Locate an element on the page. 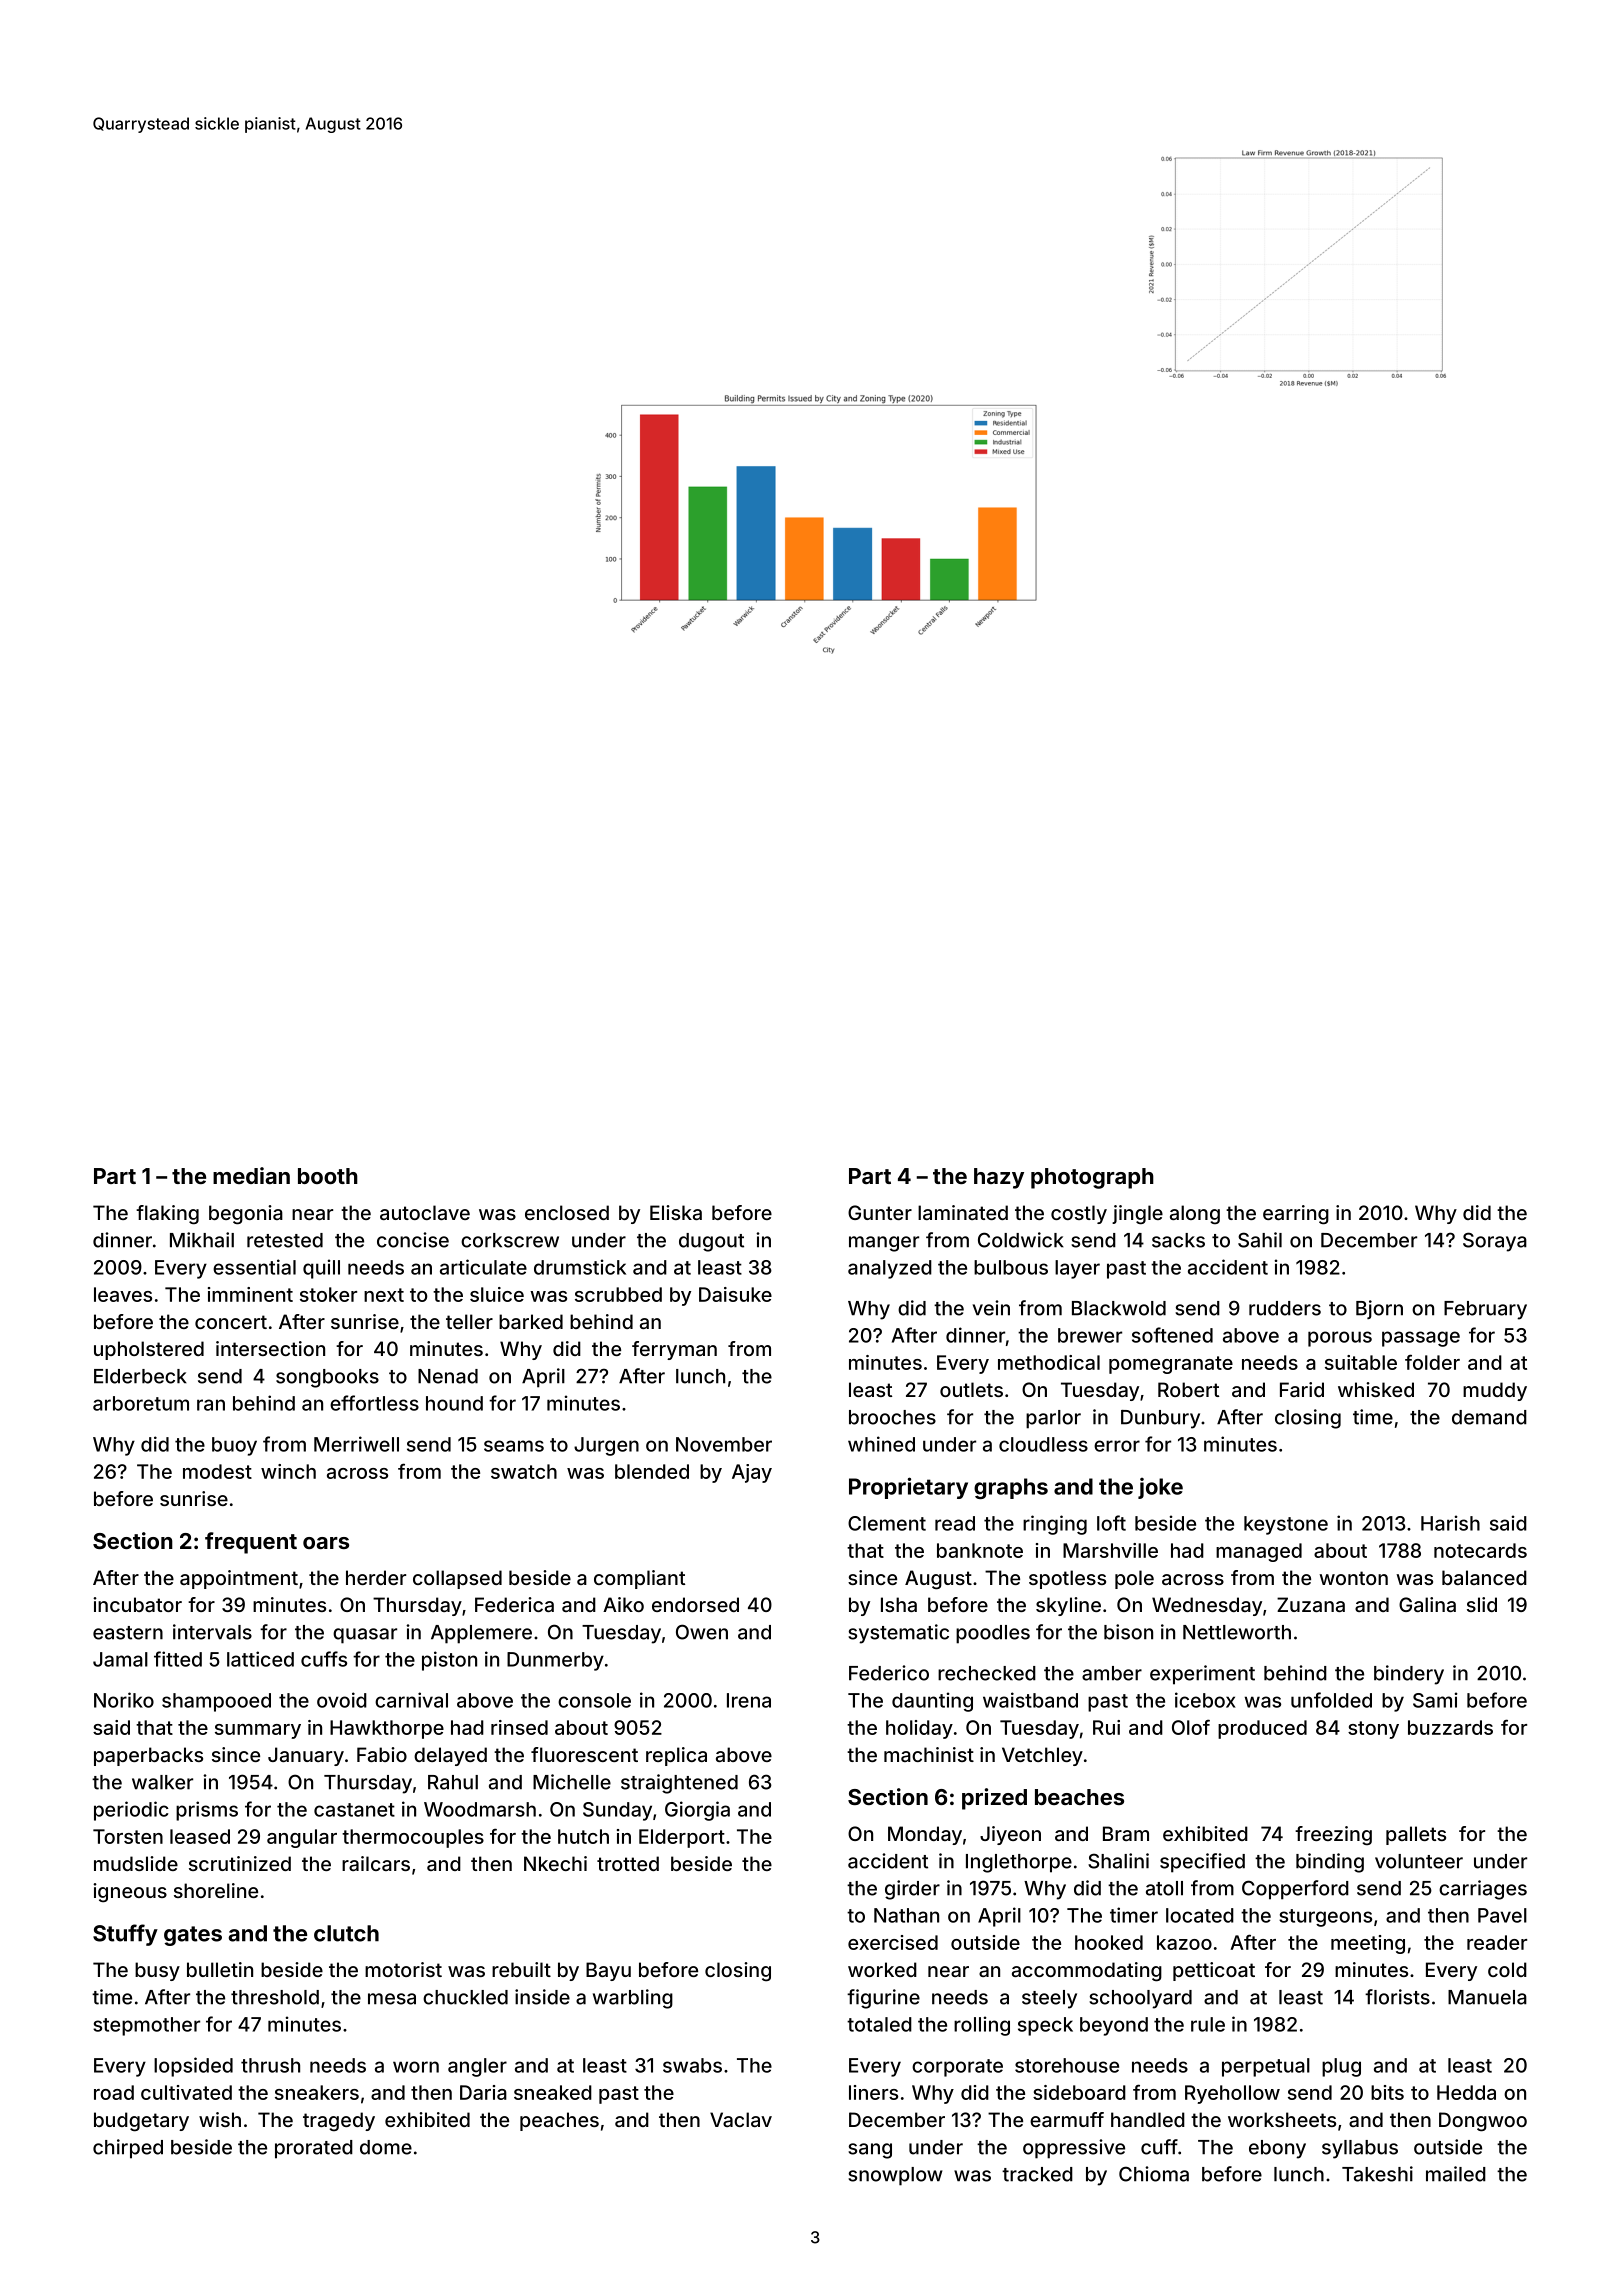 This document has width=1620, height=2292. clutch is located at coordinates (346, 1933).
